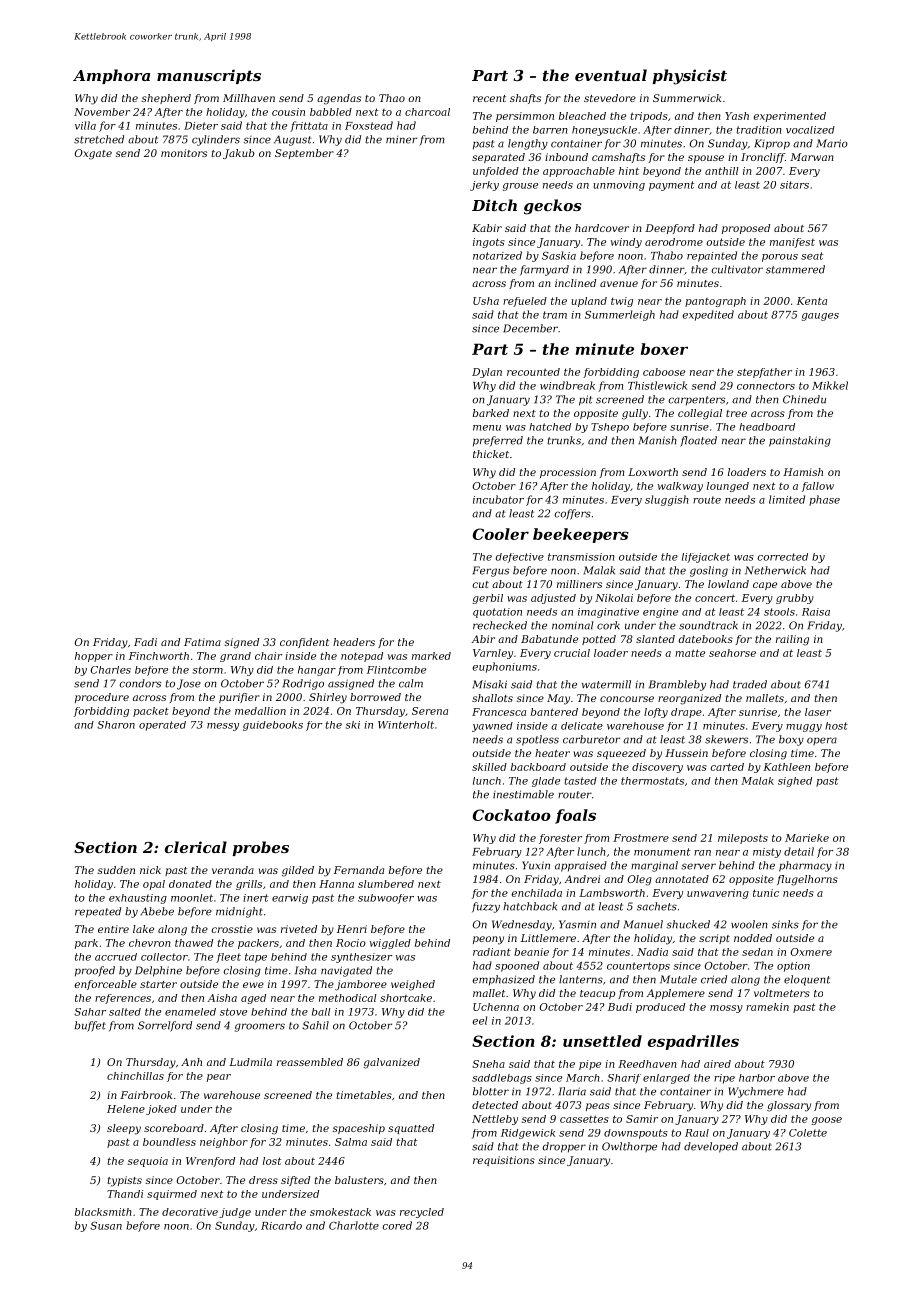  Describe the element at coordinates (281, 1225) in the image. I see `Ricardo` at that location.
